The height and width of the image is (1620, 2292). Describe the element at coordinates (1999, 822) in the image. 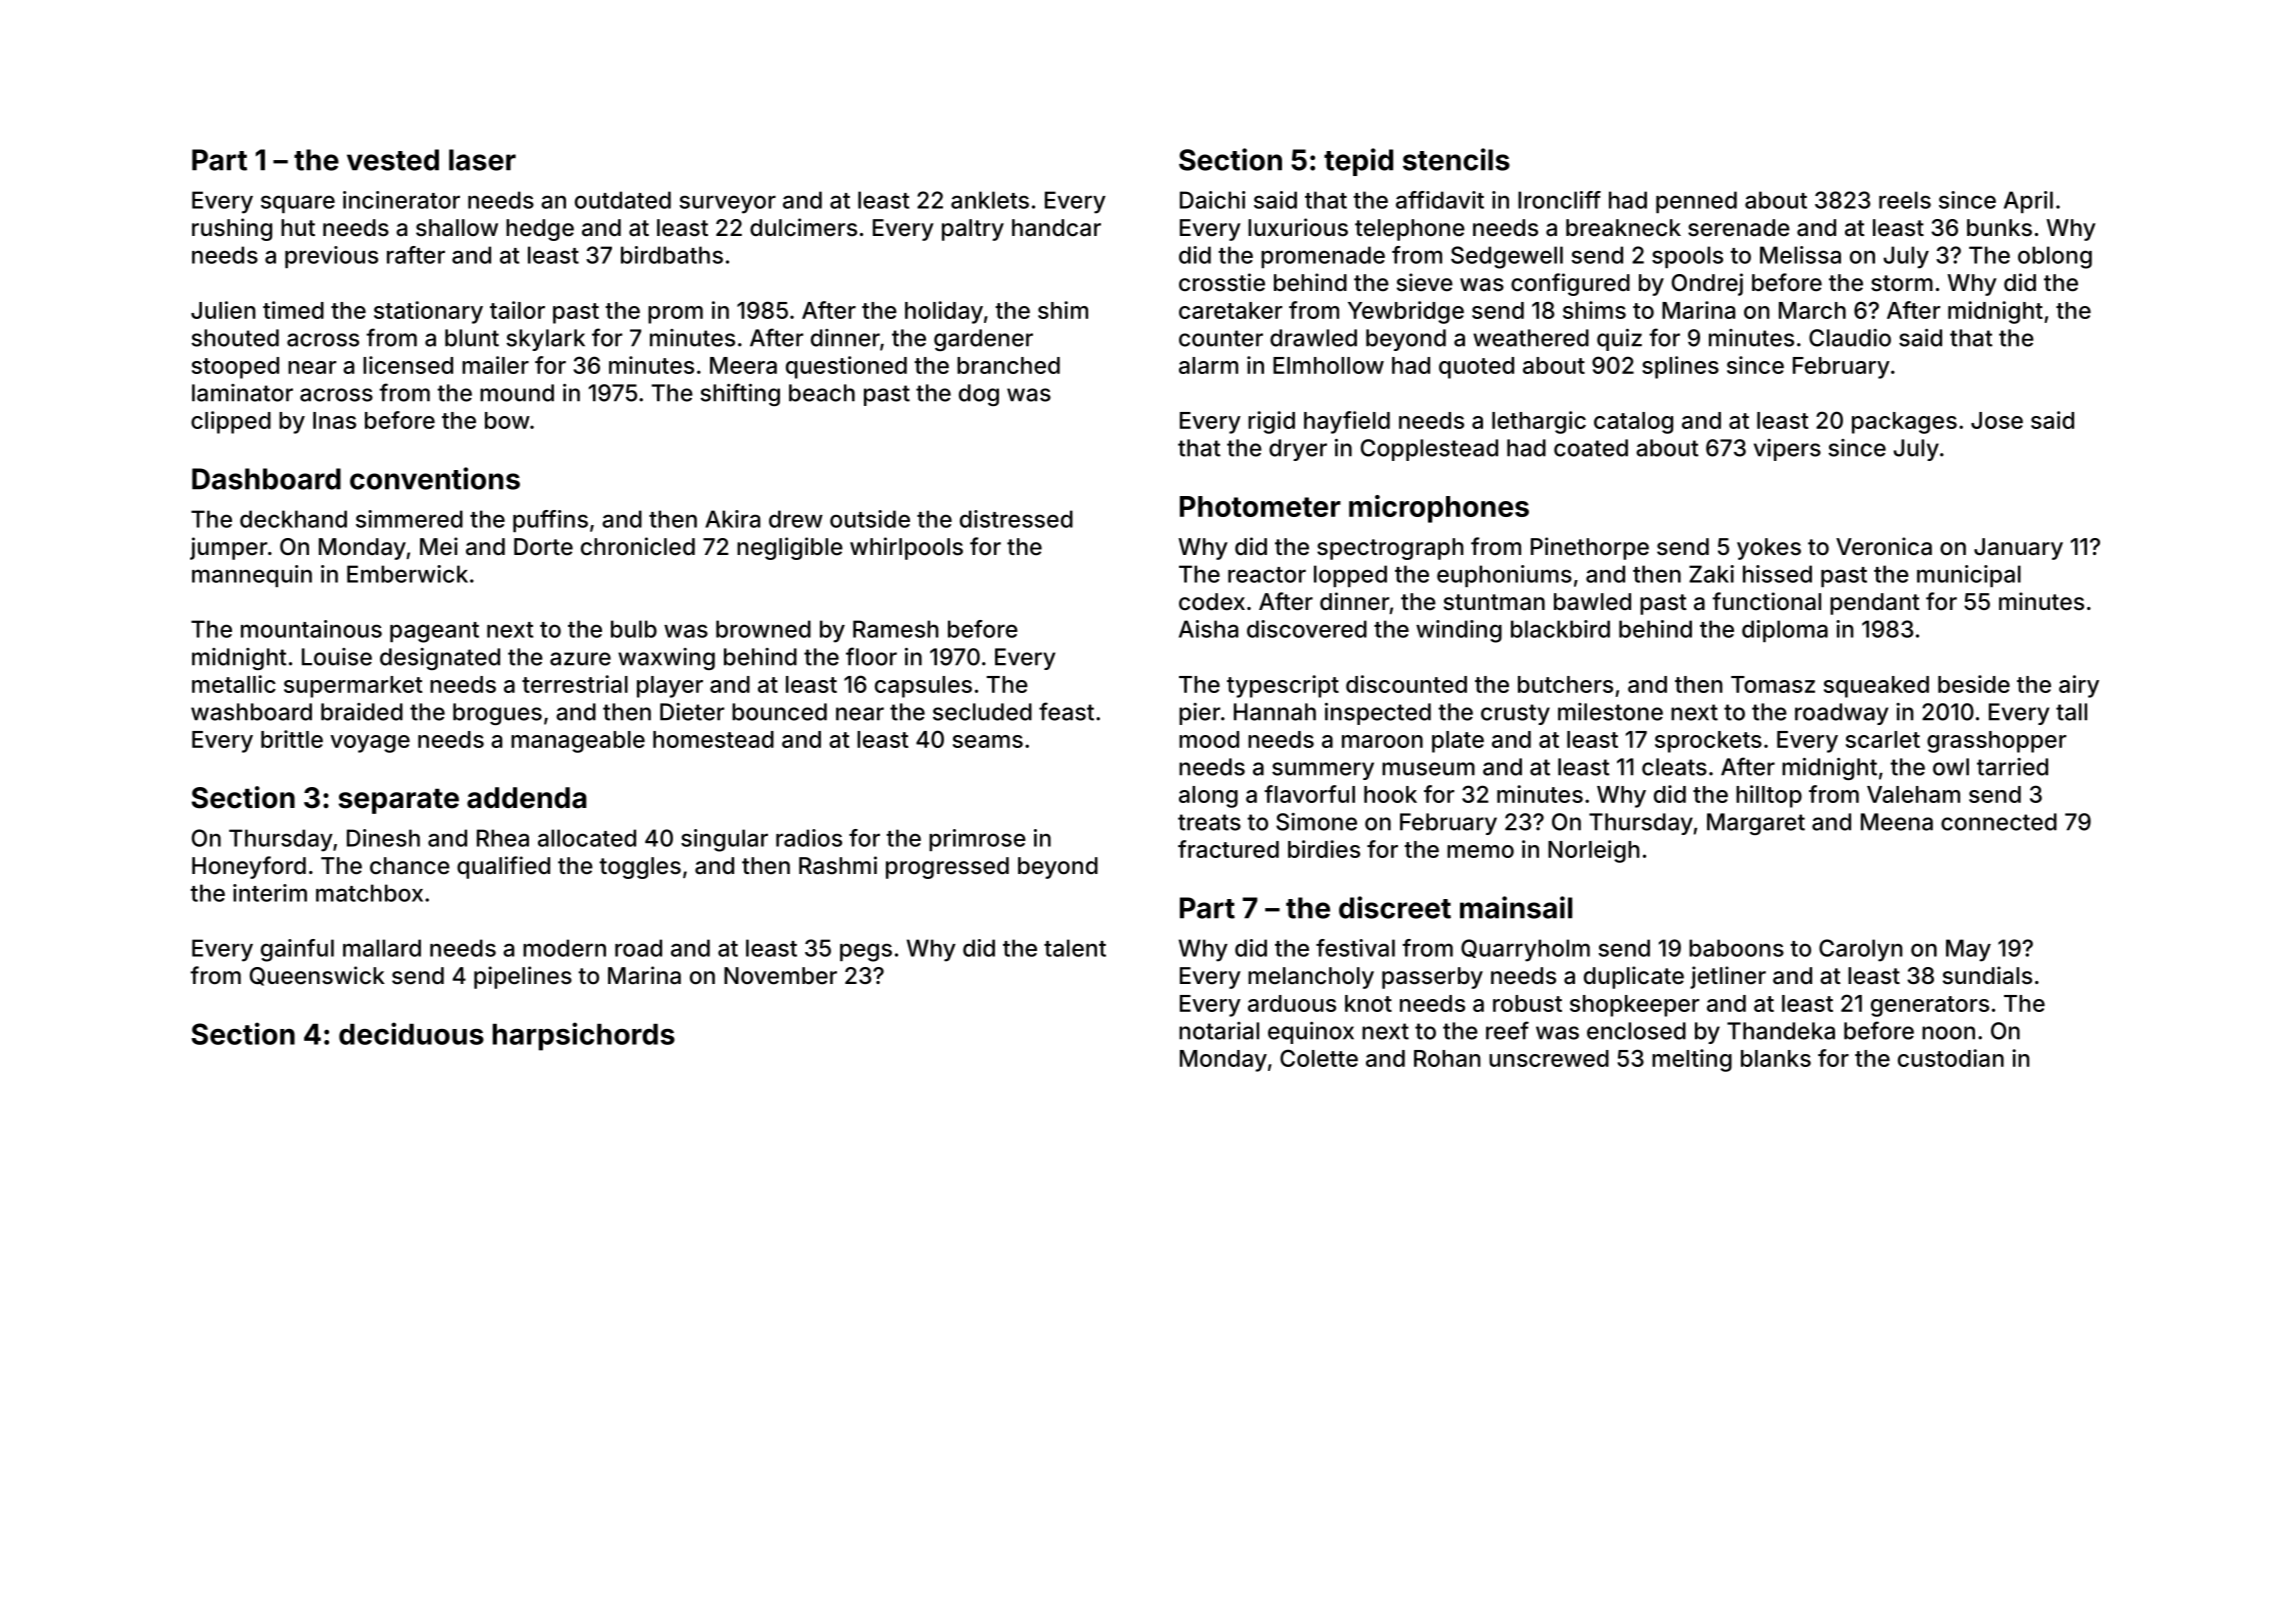

I see `connected` at that location.
